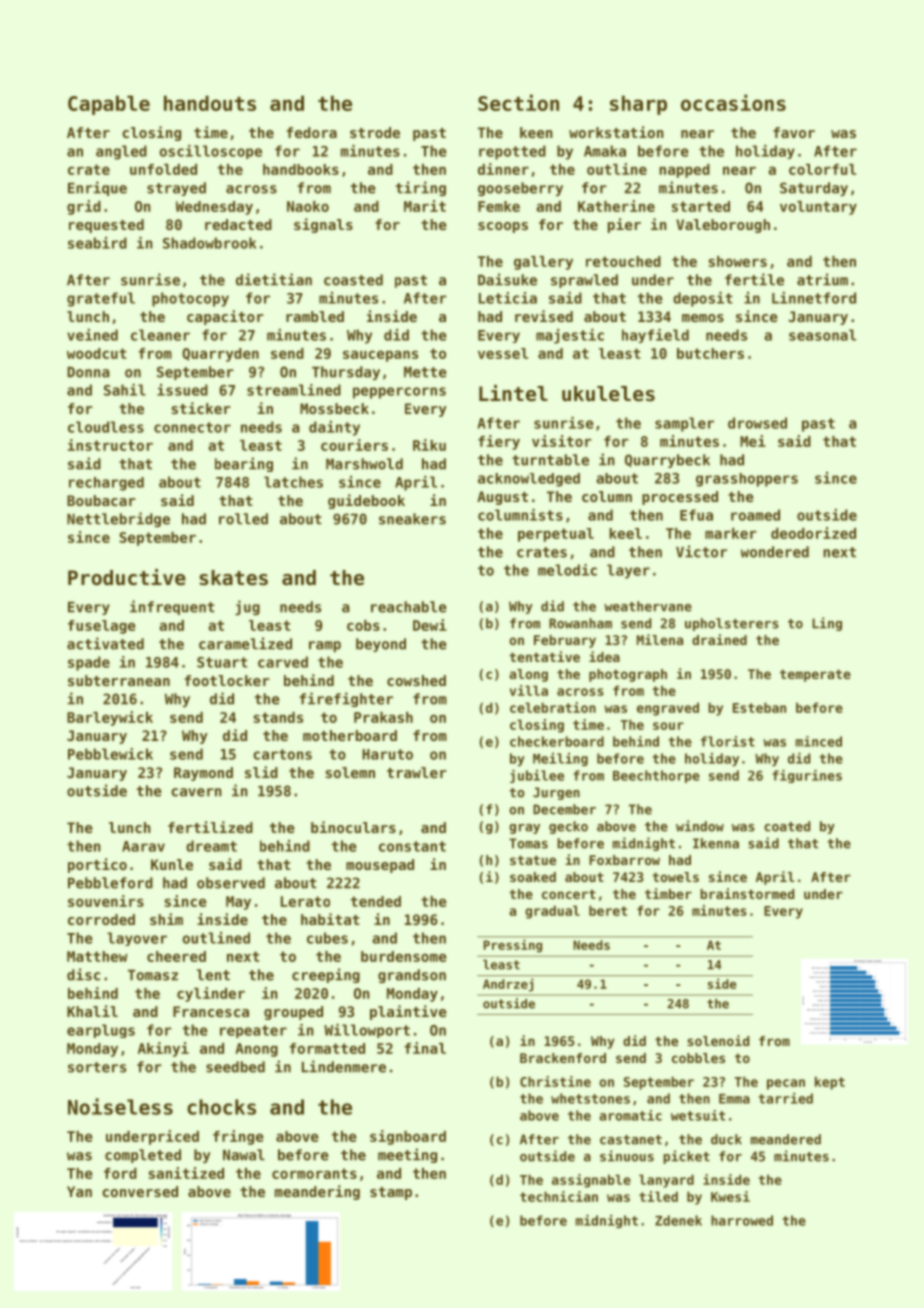  I want to click on Section, so click(518, 102).
